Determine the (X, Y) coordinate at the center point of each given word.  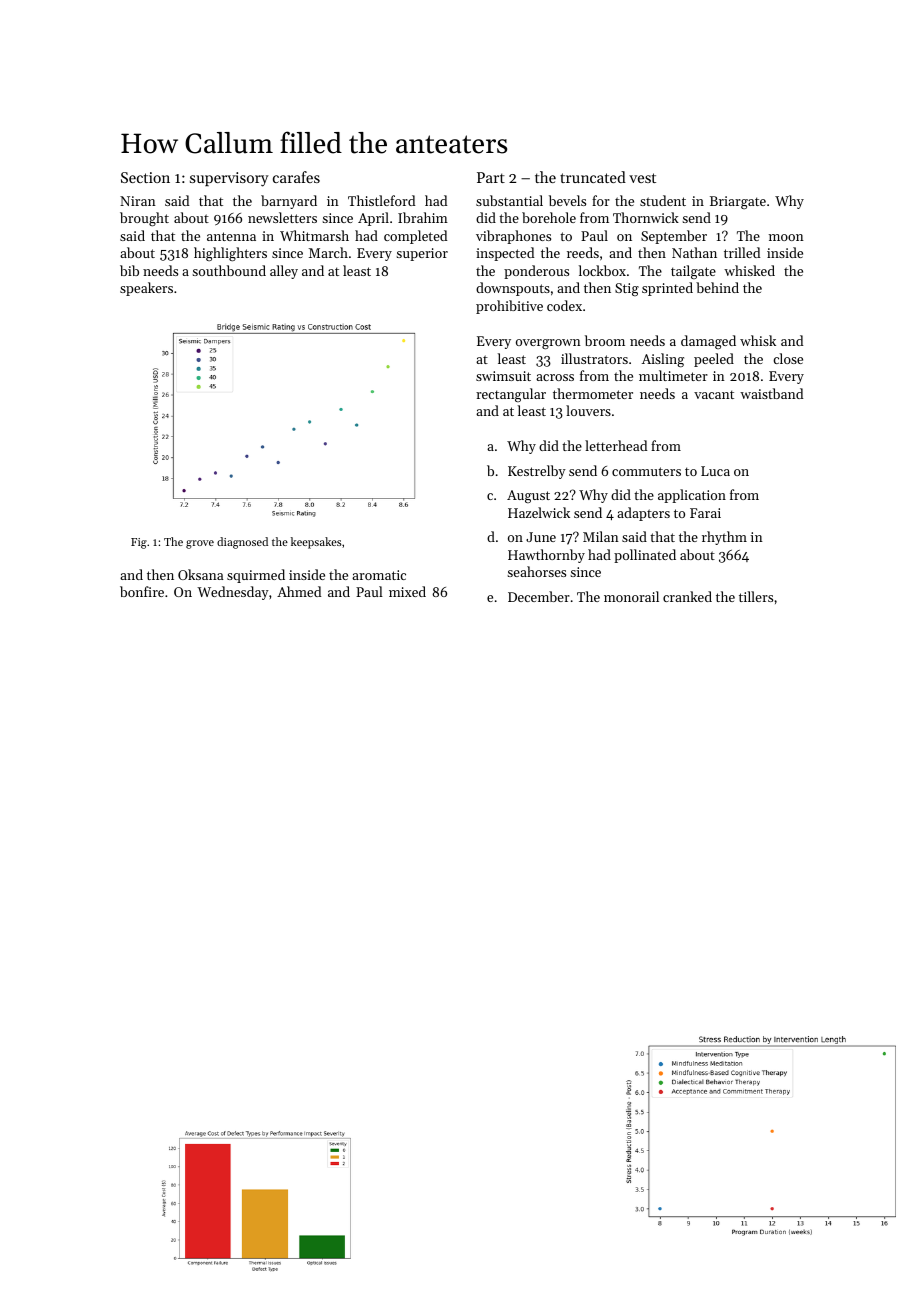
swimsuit (503, 376)
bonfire (142, 591)
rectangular (511, 395)
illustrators (594, 358)
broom (605, 340)
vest (642, 178)
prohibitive (509, 307)
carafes (296, 177)
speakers (146, 289)
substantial (509, 200)
